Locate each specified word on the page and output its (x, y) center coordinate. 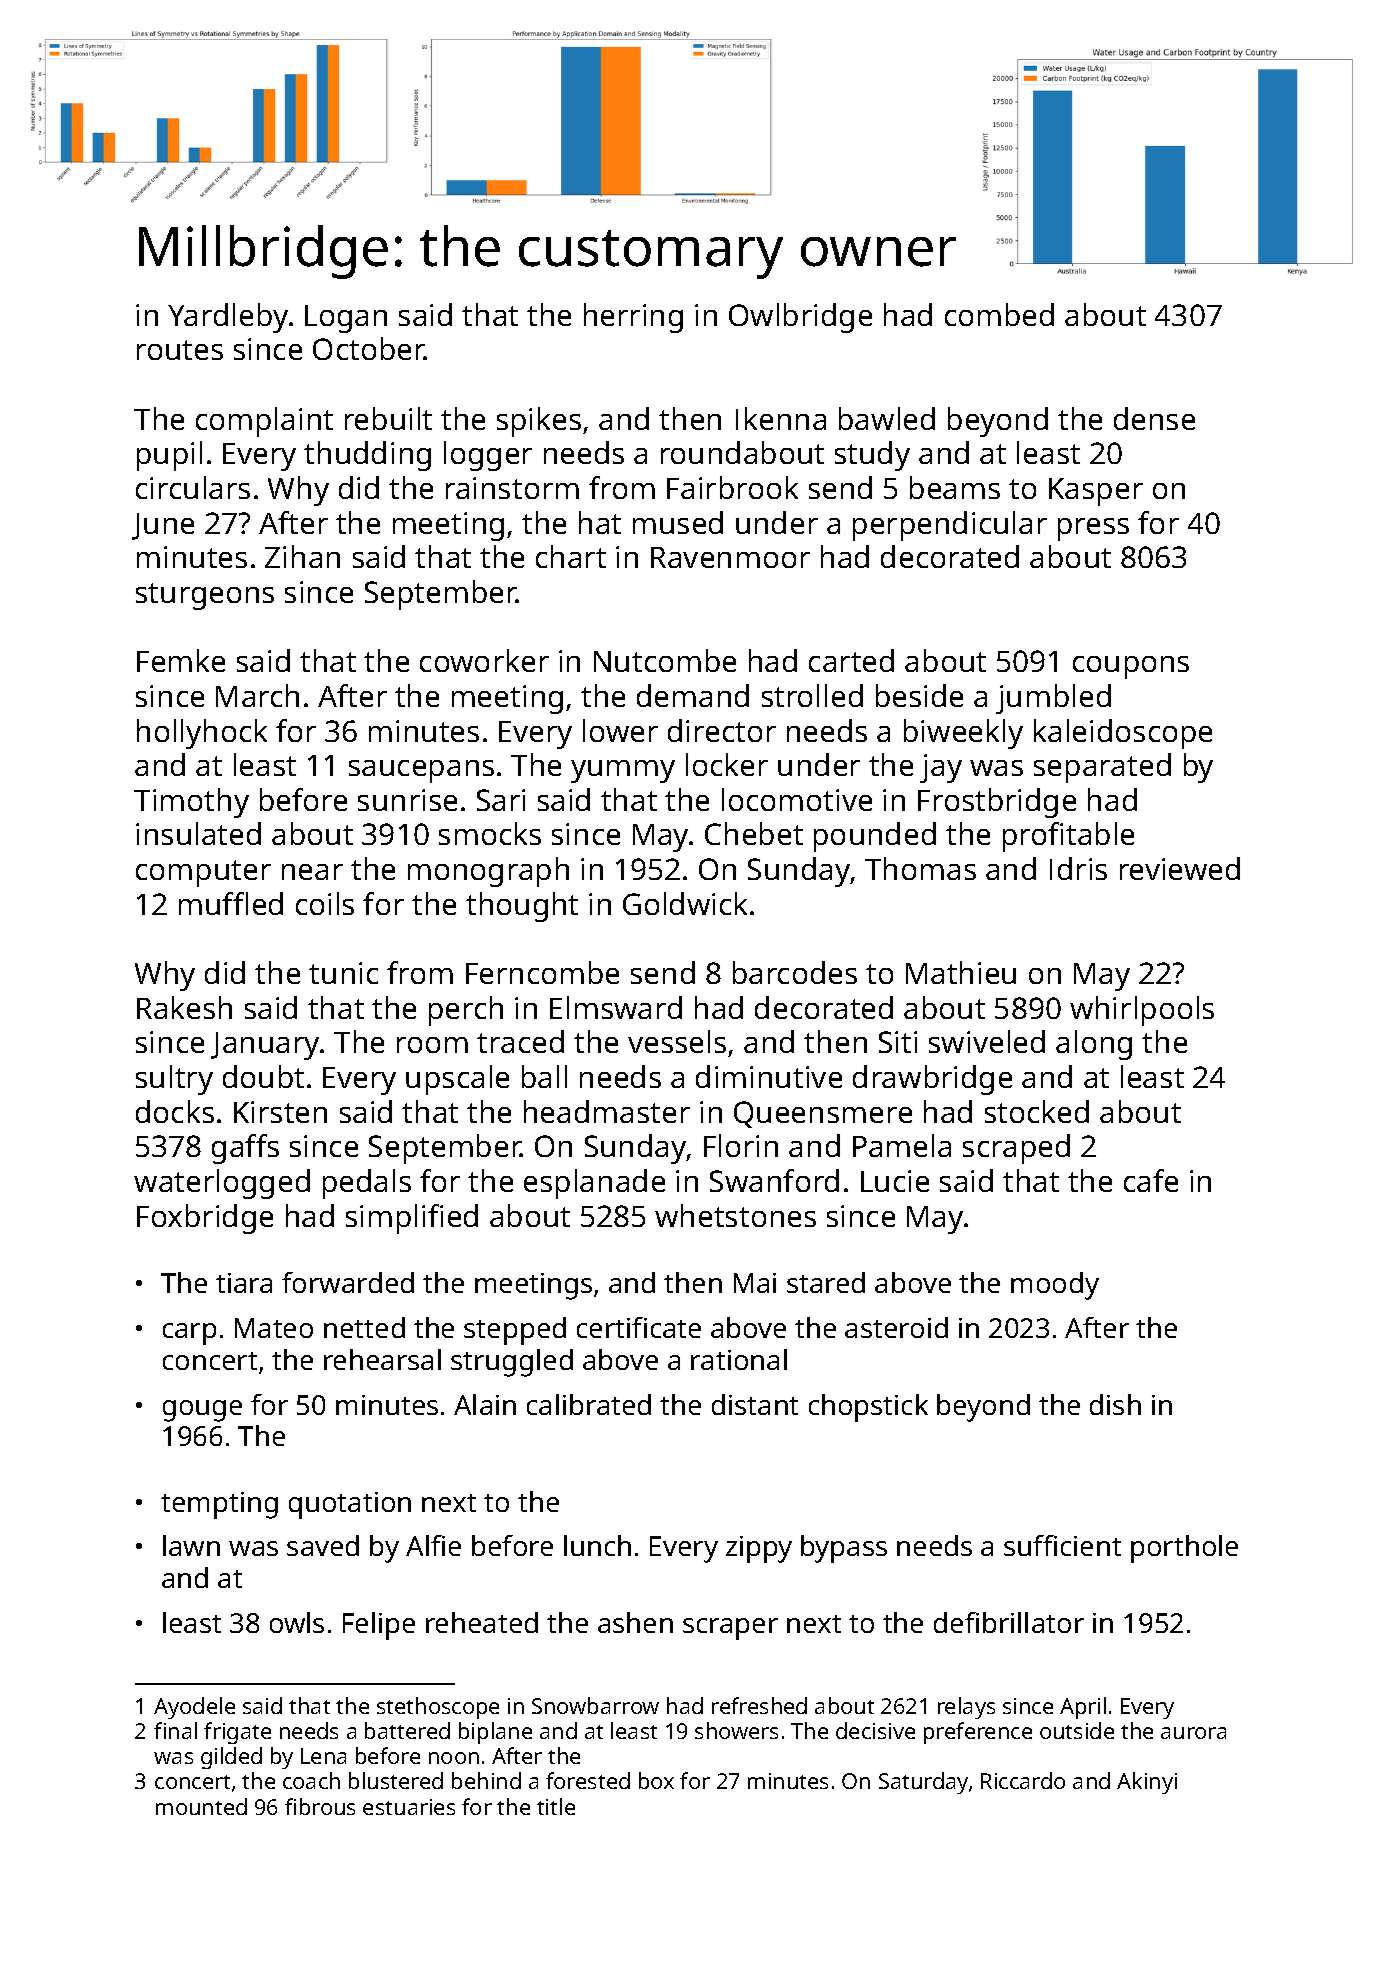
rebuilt (388, 418)
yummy (623, 771)
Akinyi (1147, 1783)
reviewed (1180, 868)
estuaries (409, 1807)
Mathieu (961, 972)
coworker (484, 660)
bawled (887, 418)
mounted (201, 1806)
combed (999, 314)
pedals (367, 1184)
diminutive (769, 1076)
